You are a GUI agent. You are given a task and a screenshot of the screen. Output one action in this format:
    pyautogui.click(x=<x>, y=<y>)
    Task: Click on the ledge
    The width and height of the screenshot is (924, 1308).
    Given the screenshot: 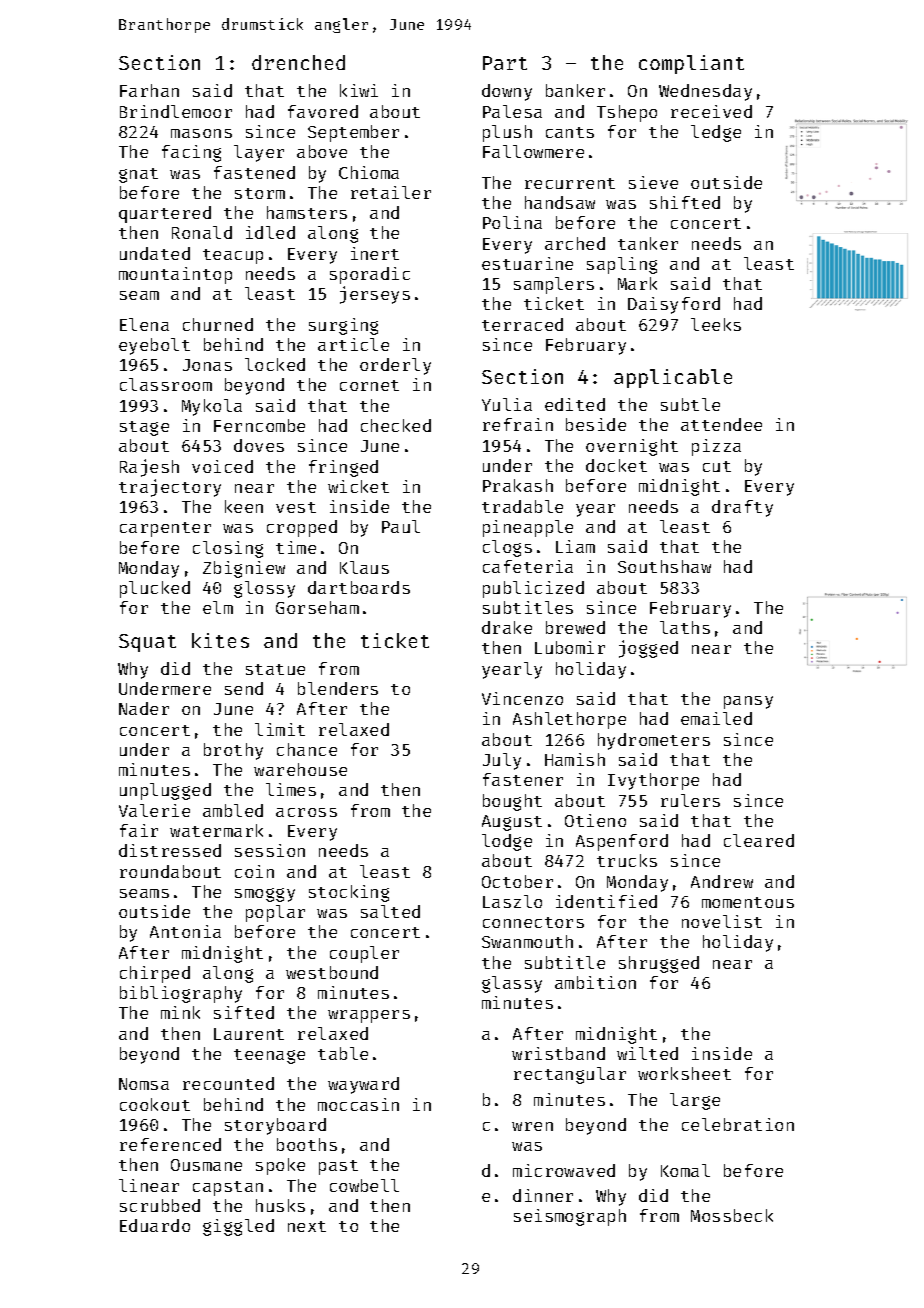 What is the action you would take?
    pyautogui.click(x=716, y=133)
